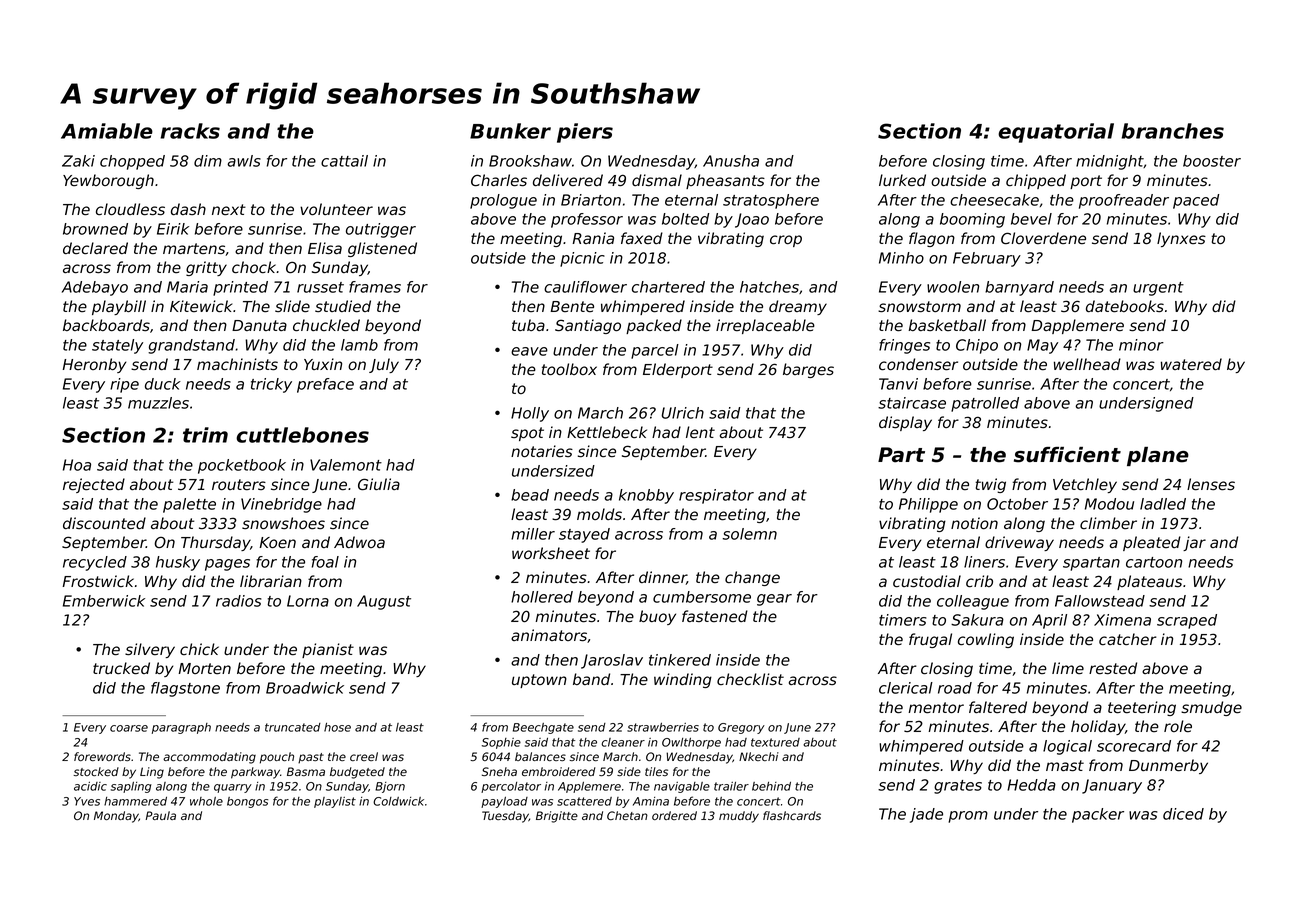 The width and height of the document is (1308, 924). I want to click on piers, so click(585, 133).
